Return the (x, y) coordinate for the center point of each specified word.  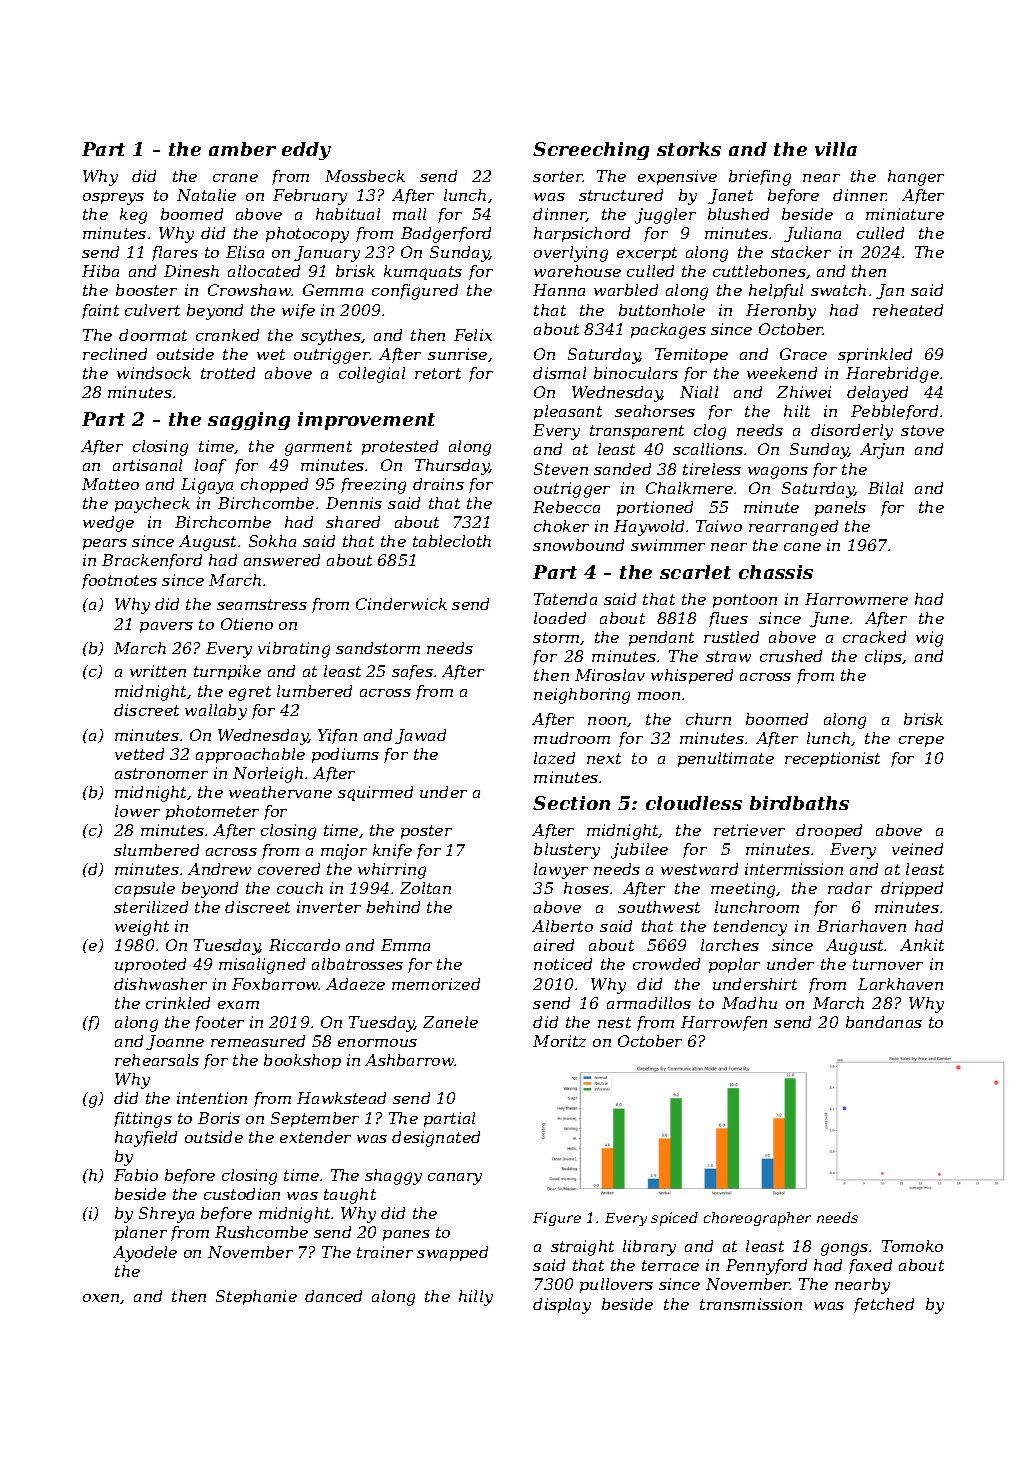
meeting (743, 890)
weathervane (280, 792)
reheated (908, 310)
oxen (101, 1298)
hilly (476, 1298)
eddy (306, 151)
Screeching (591, 151)
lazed (554, 758)
